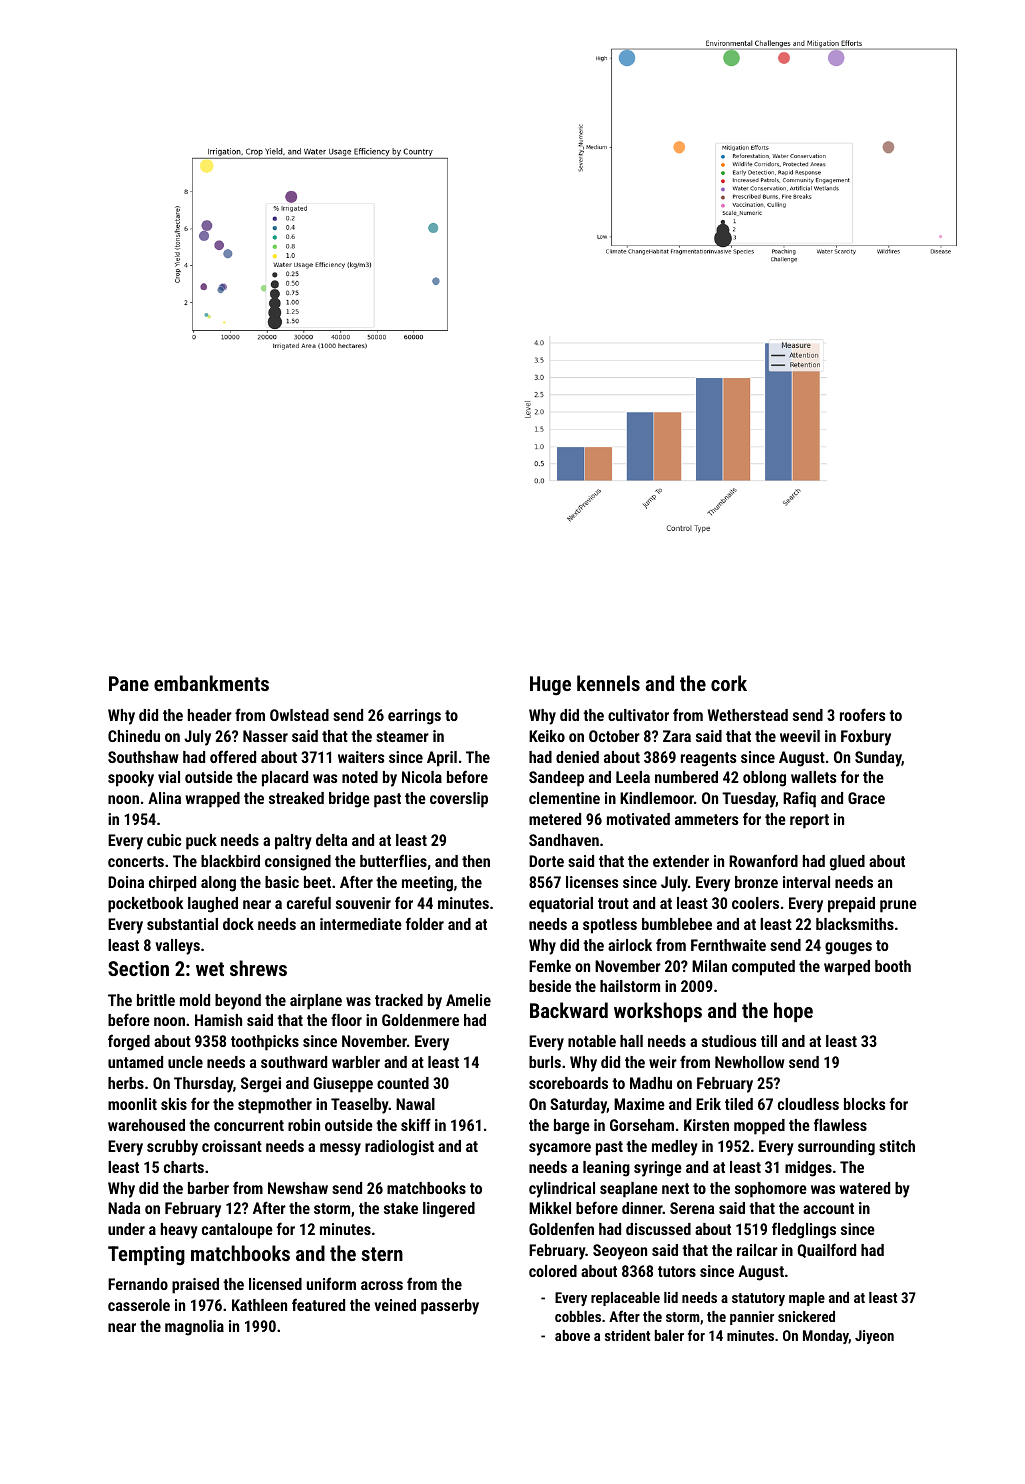  Describe the element at coordinates (806, 1316) in the screenshot. I see `snickered` at that location.
